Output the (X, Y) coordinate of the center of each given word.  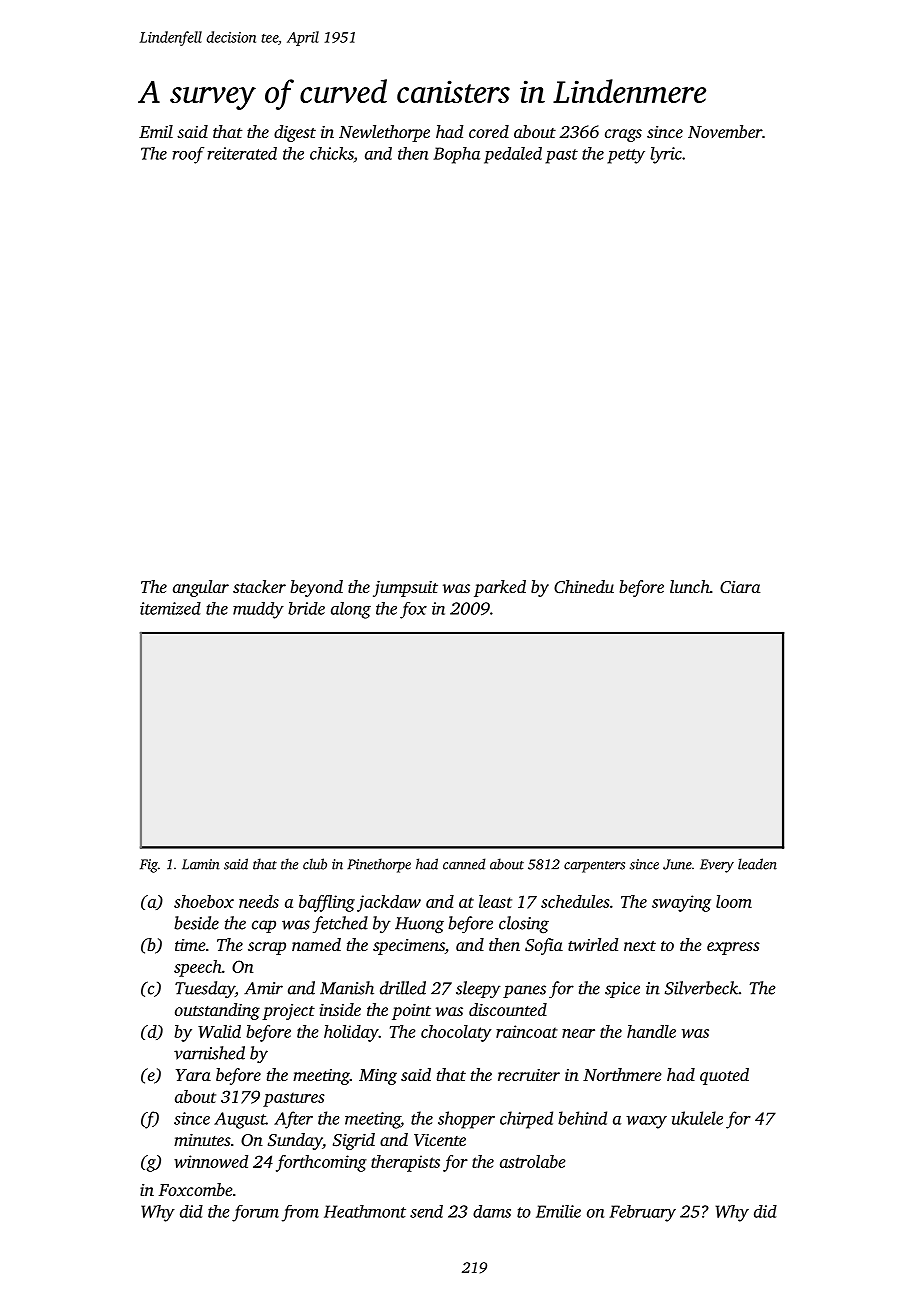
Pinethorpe (379, 865)
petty (626, 156)
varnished (209, 1053)
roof (188, 155)
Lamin (201, 864)
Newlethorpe (384, 133)
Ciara (740, 587)
